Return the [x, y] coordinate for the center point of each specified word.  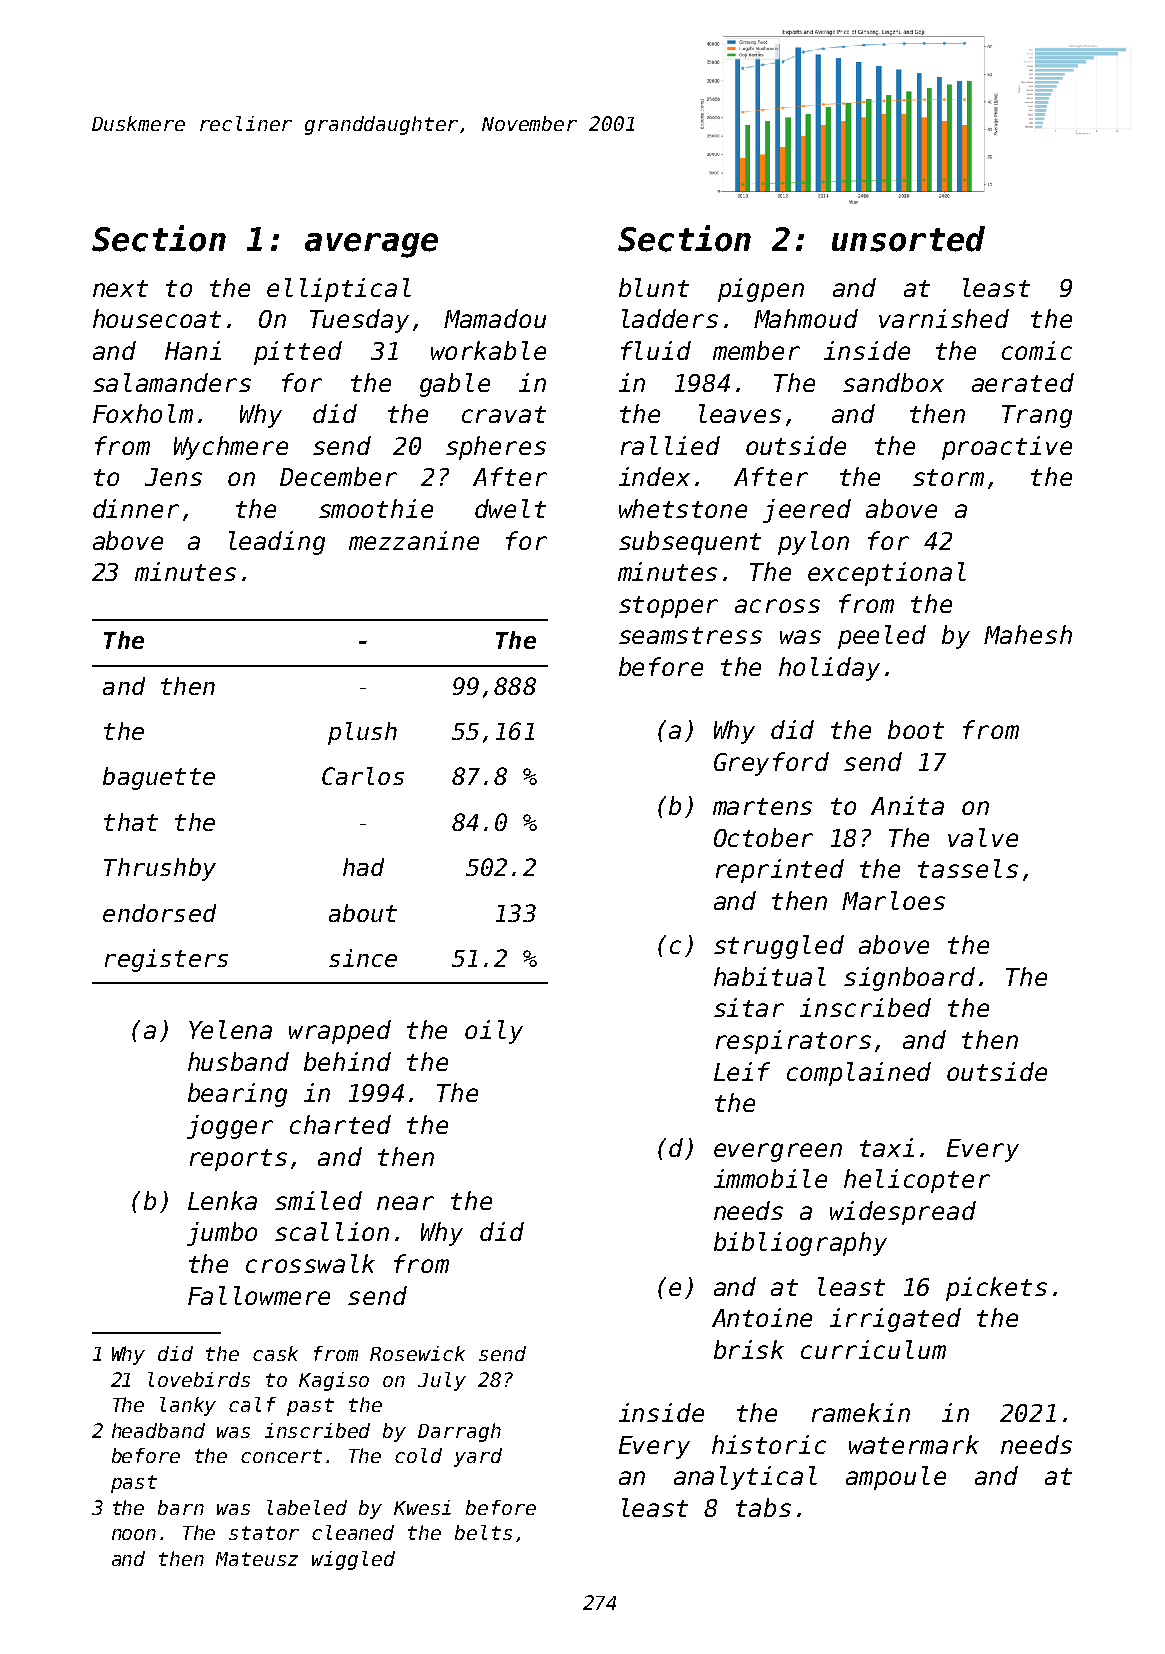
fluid [656, 350]
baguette [159, 778]
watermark [914, 1444]
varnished [944, 318]
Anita [907, 805]
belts [483, 1532]
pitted [298, 353]
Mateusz [257, 1559]
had [363, 867]
